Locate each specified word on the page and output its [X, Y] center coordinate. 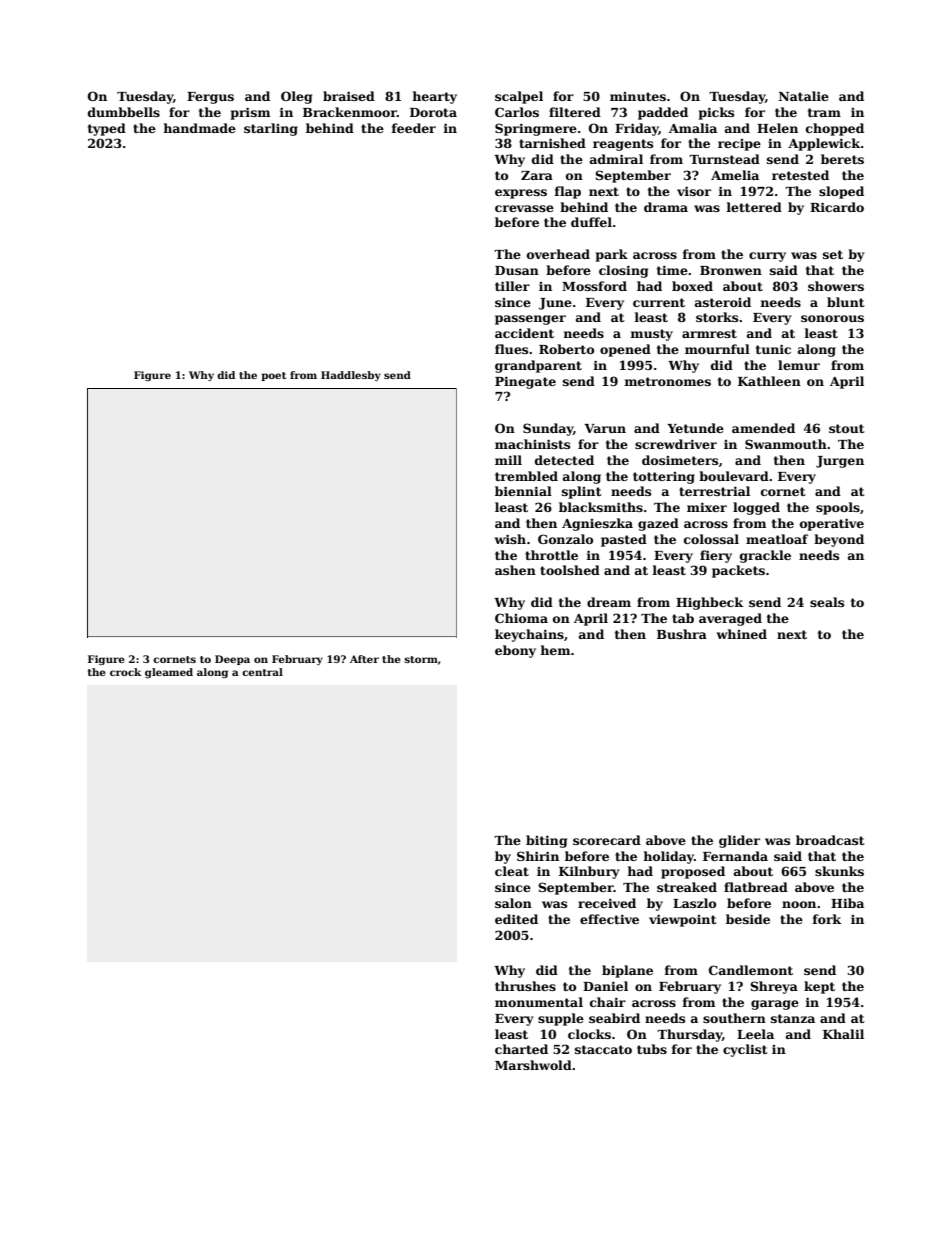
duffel [591, 222]
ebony [515, 651]
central [262, 672]
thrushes [525, 986]
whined [742, 634]
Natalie [804, 96]
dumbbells [124, 112]
